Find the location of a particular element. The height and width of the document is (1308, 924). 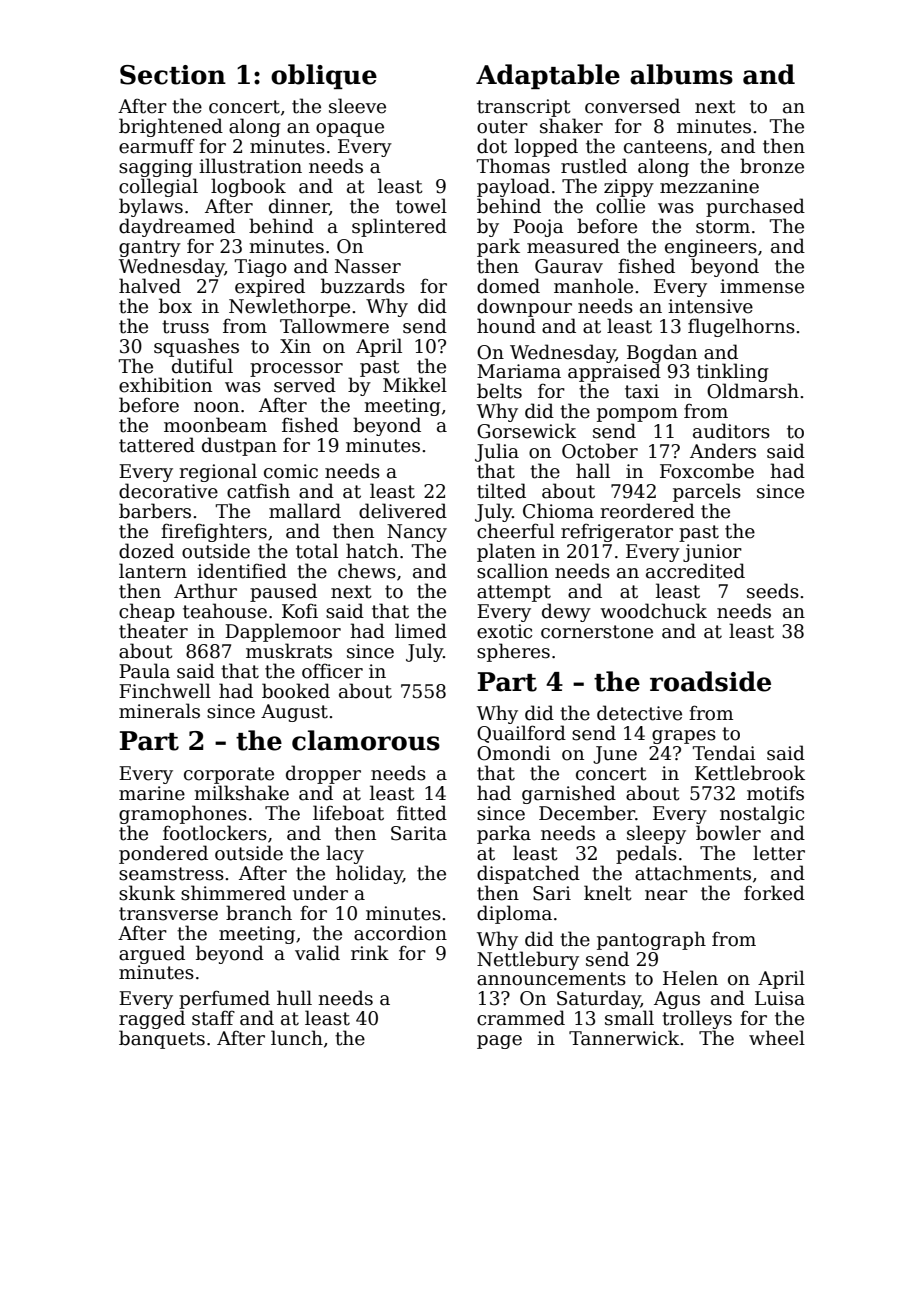

motifs is located at coordinates (775, 793).
